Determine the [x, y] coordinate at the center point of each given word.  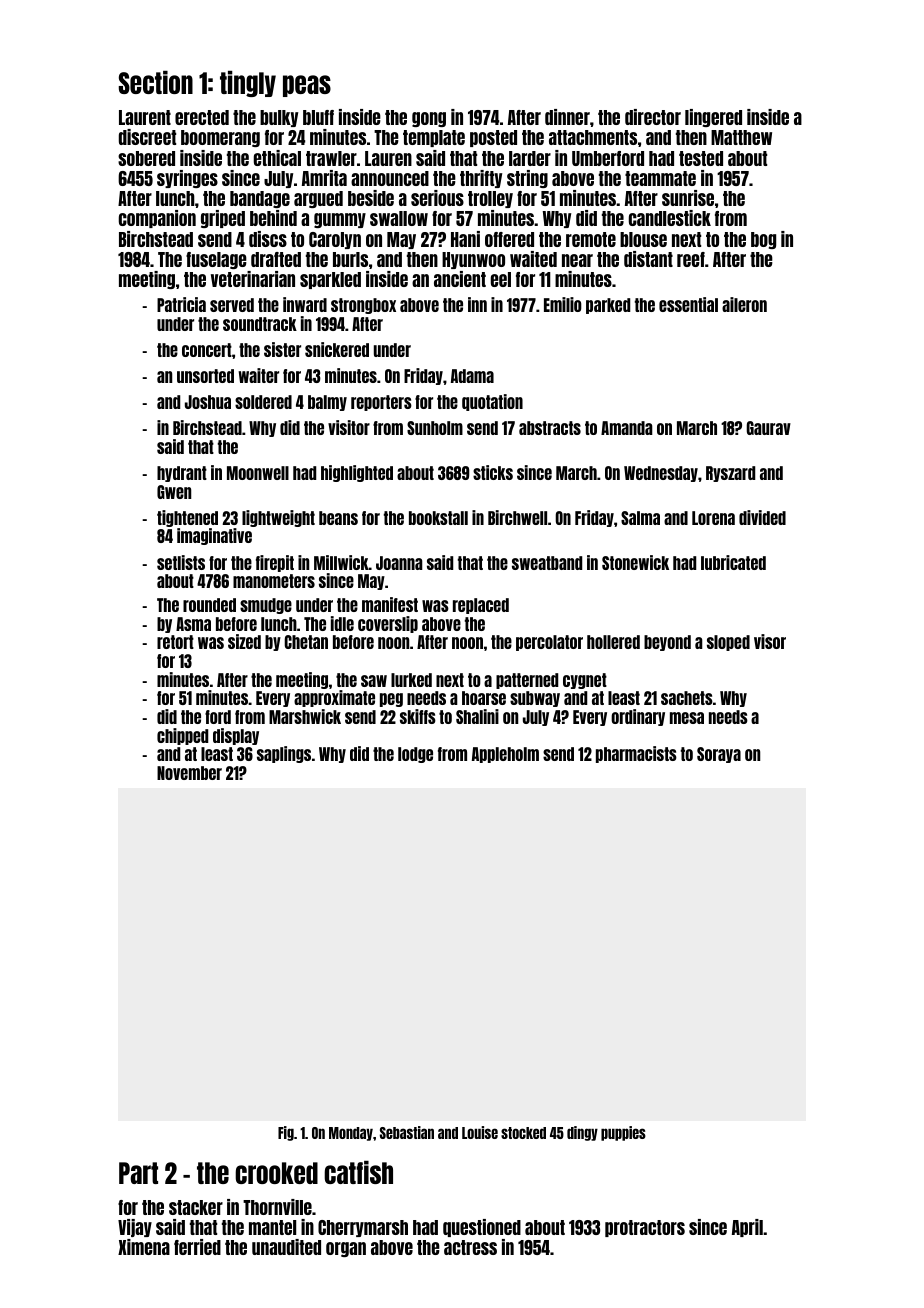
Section [156, 82]
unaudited [286, 1247]
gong [429, 119]
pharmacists [636, 754]
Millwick [341, 562]
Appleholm [505, 755]
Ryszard [730, 474]
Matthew [741, 137]
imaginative [214, 536]
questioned [482, 1228]
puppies [623, 1133]
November [189, 773]
